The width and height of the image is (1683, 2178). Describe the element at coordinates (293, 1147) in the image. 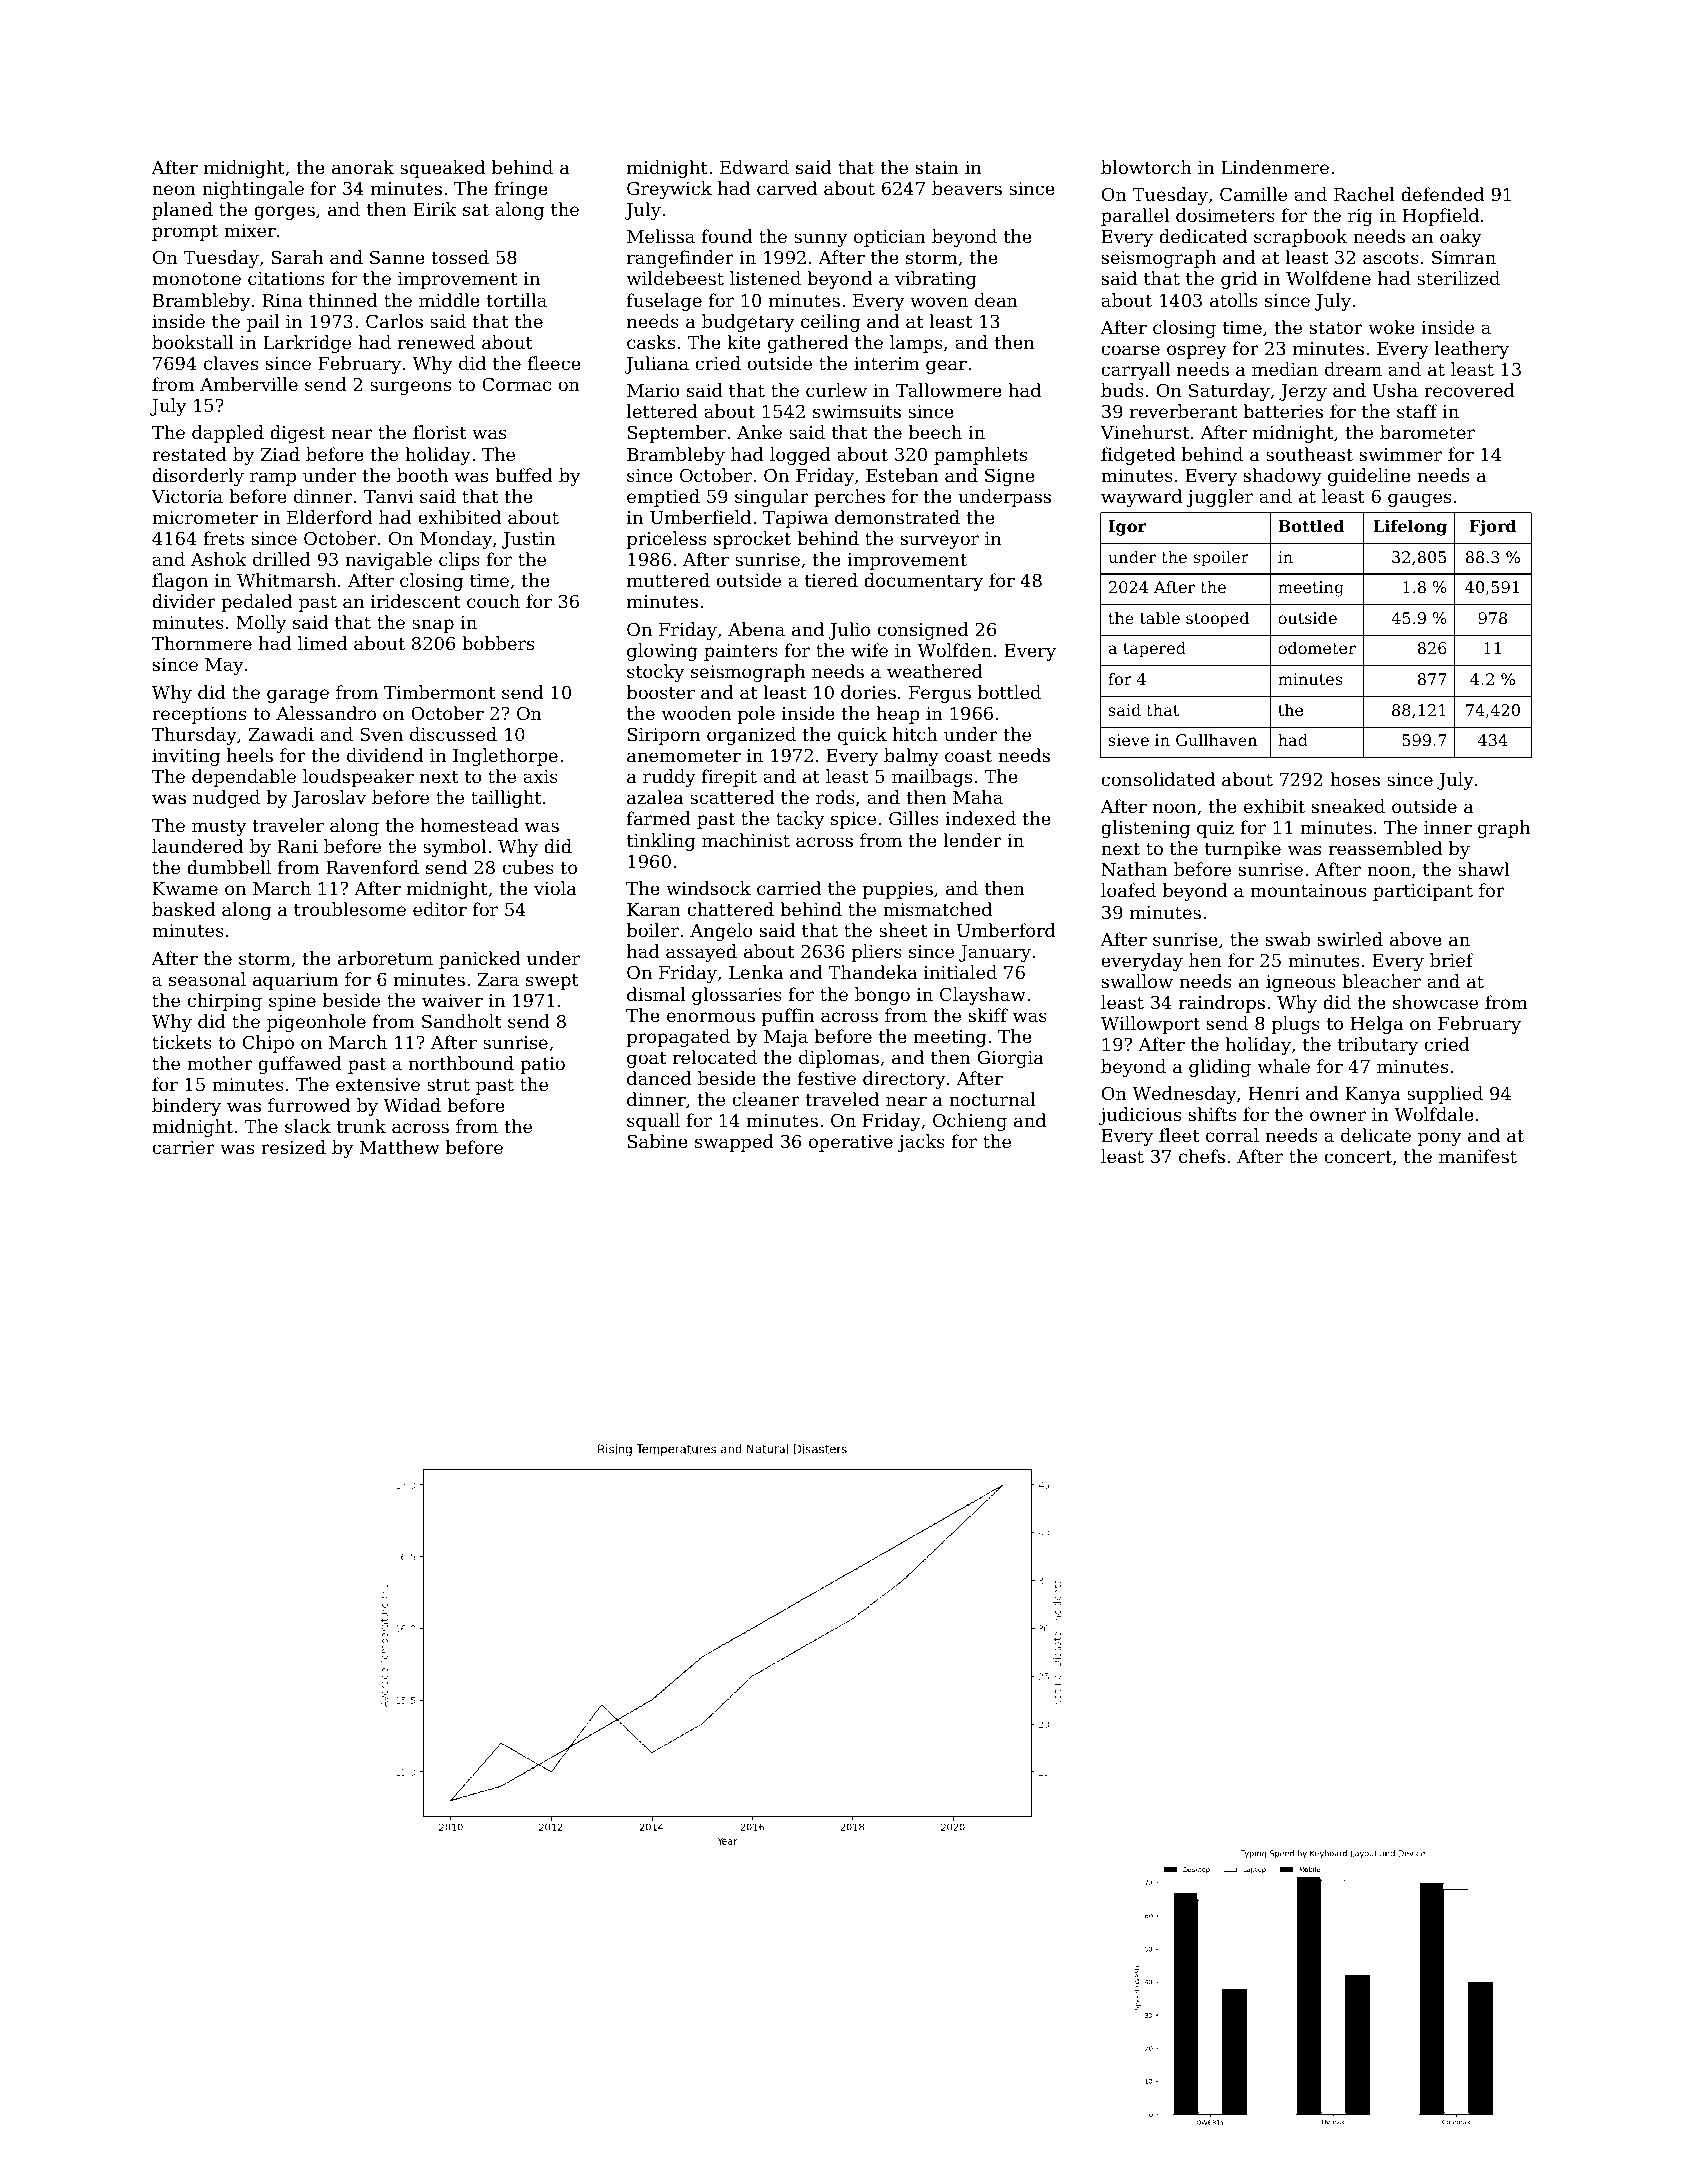

I see `resized` at that location.
